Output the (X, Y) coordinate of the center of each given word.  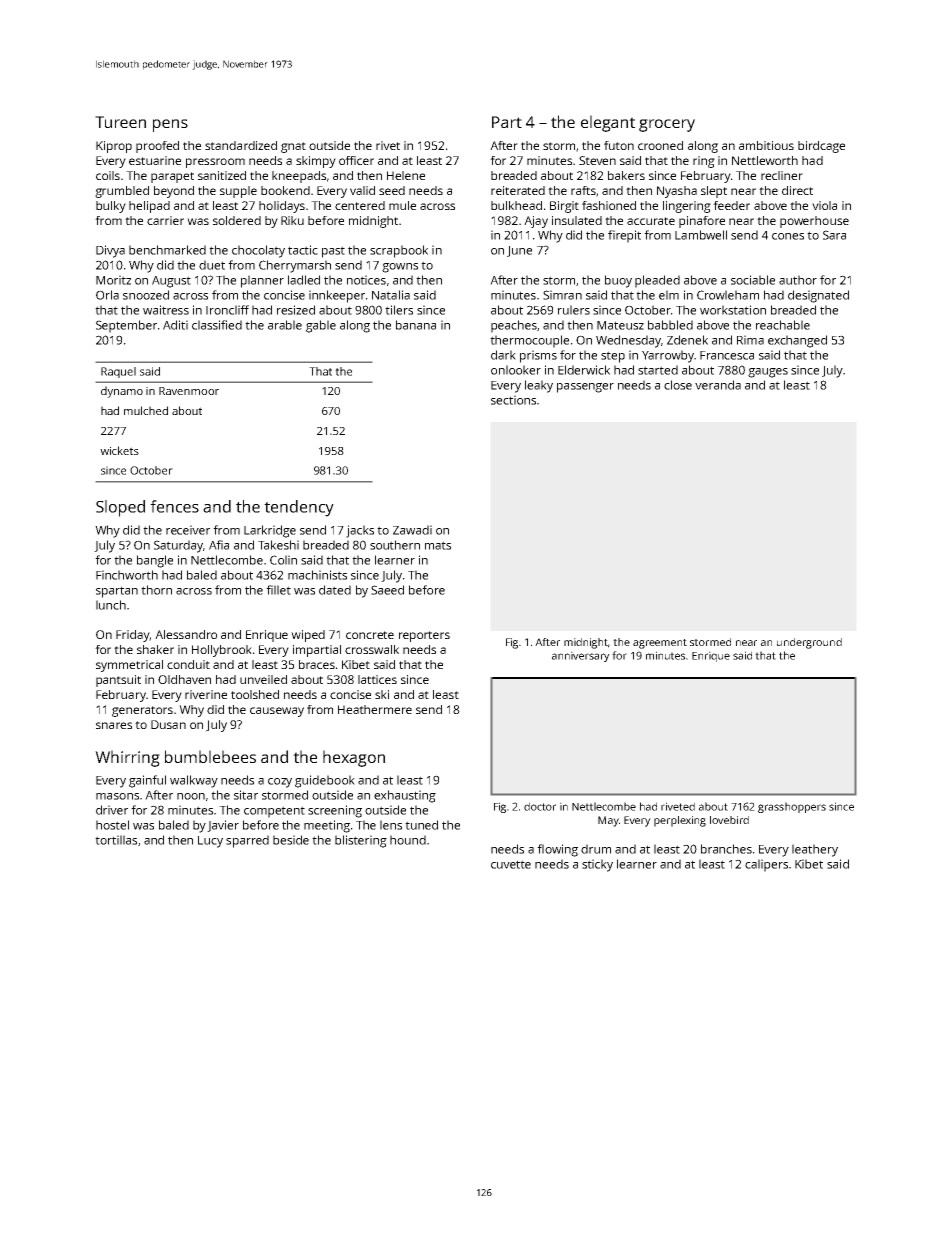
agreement (660, 644)
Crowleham (728, 295)
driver (112, 810)
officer (356, 160)
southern (395, 545)
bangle (155, 561)
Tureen (120, 122)
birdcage (821, 147)
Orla (107, 295)
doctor (540, 806)
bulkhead (516, 205)
